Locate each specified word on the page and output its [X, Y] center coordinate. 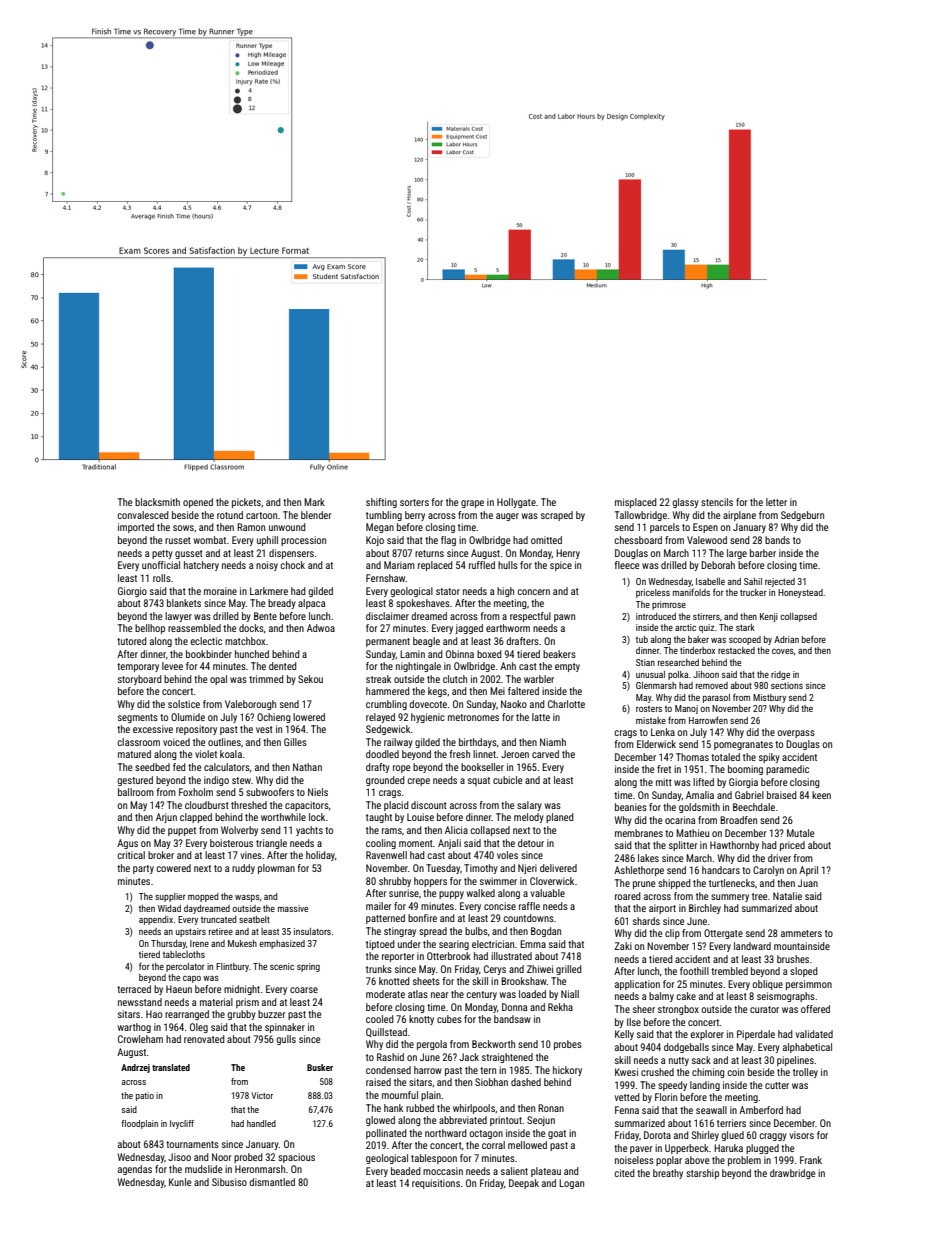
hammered [388, 691]
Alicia [456, 830]
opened [198, 503]
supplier [170, 897]
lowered [309, 717]
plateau [546, 1172]
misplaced [636, 503]
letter [776, 502]
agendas [135, 1170]
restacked [736, 650]
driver [779, 858]
